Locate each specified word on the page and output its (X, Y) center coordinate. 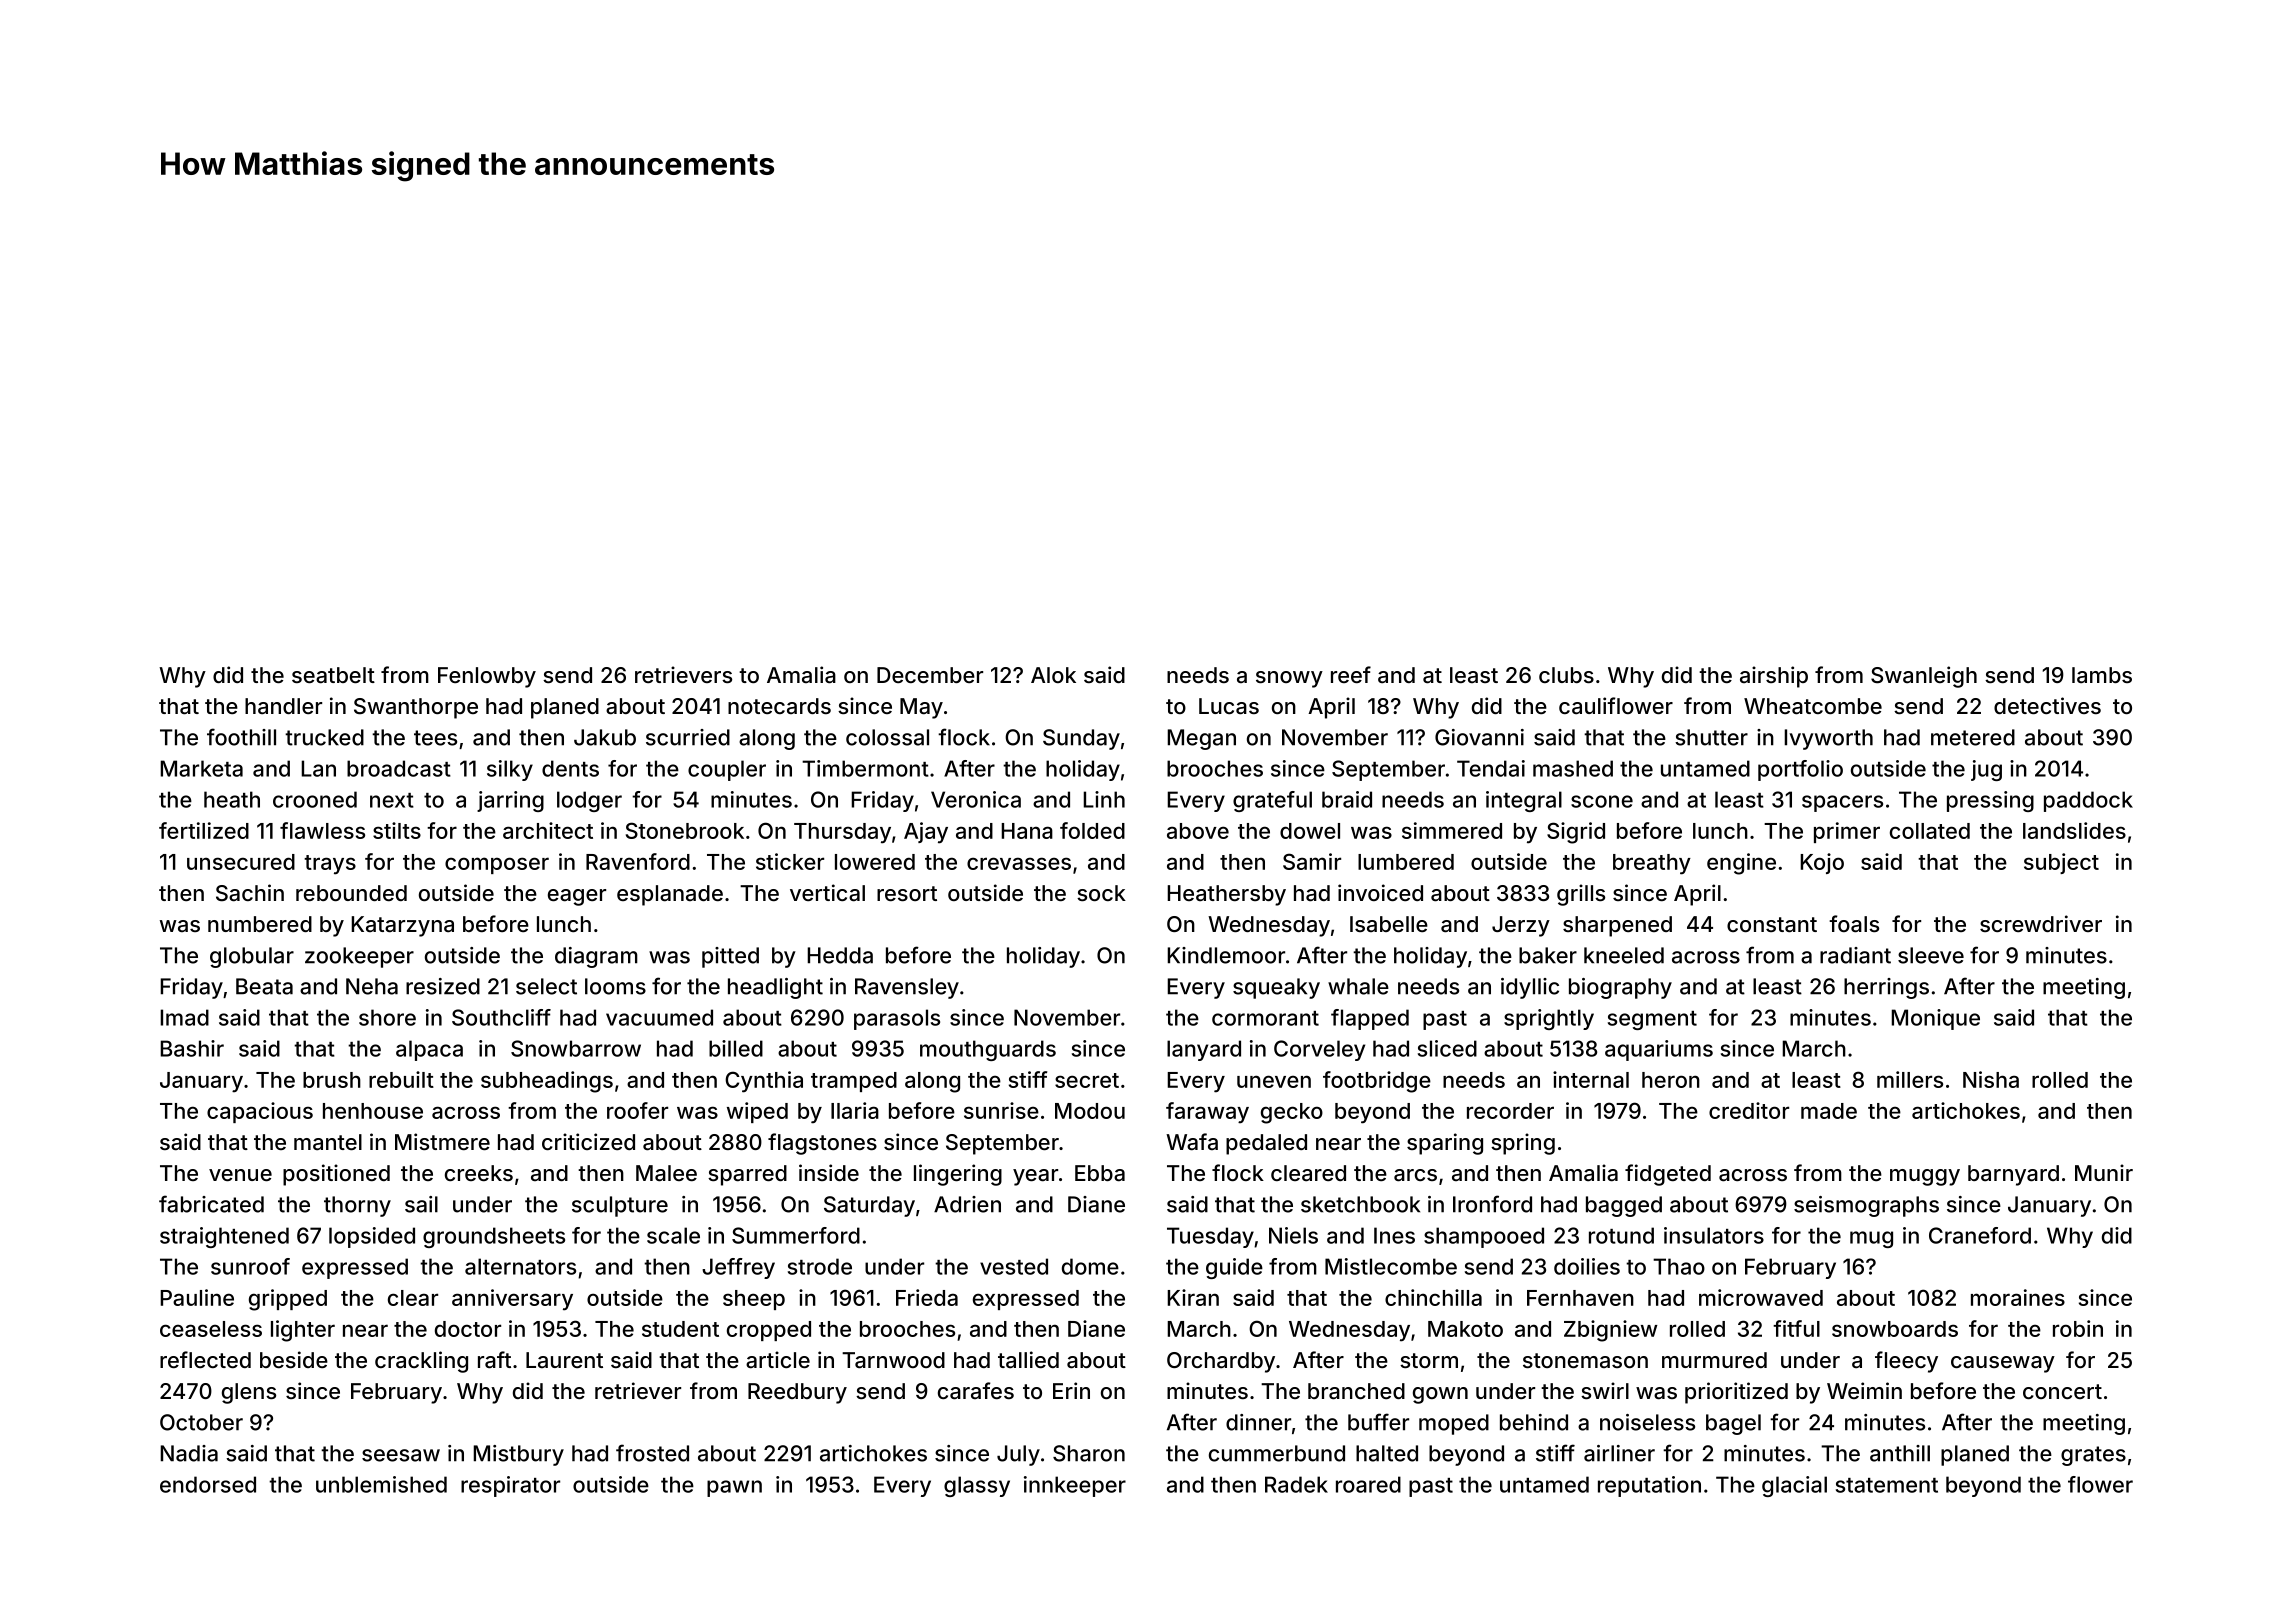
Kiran (1193, 1297)
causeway (2003, 1364)
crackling (421, 1362)
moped (1454, 1424)
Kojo (1822, 863)
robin (2078, 1328)
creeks (479, 1173)
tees (435, 738)
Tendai (1491, 768)
